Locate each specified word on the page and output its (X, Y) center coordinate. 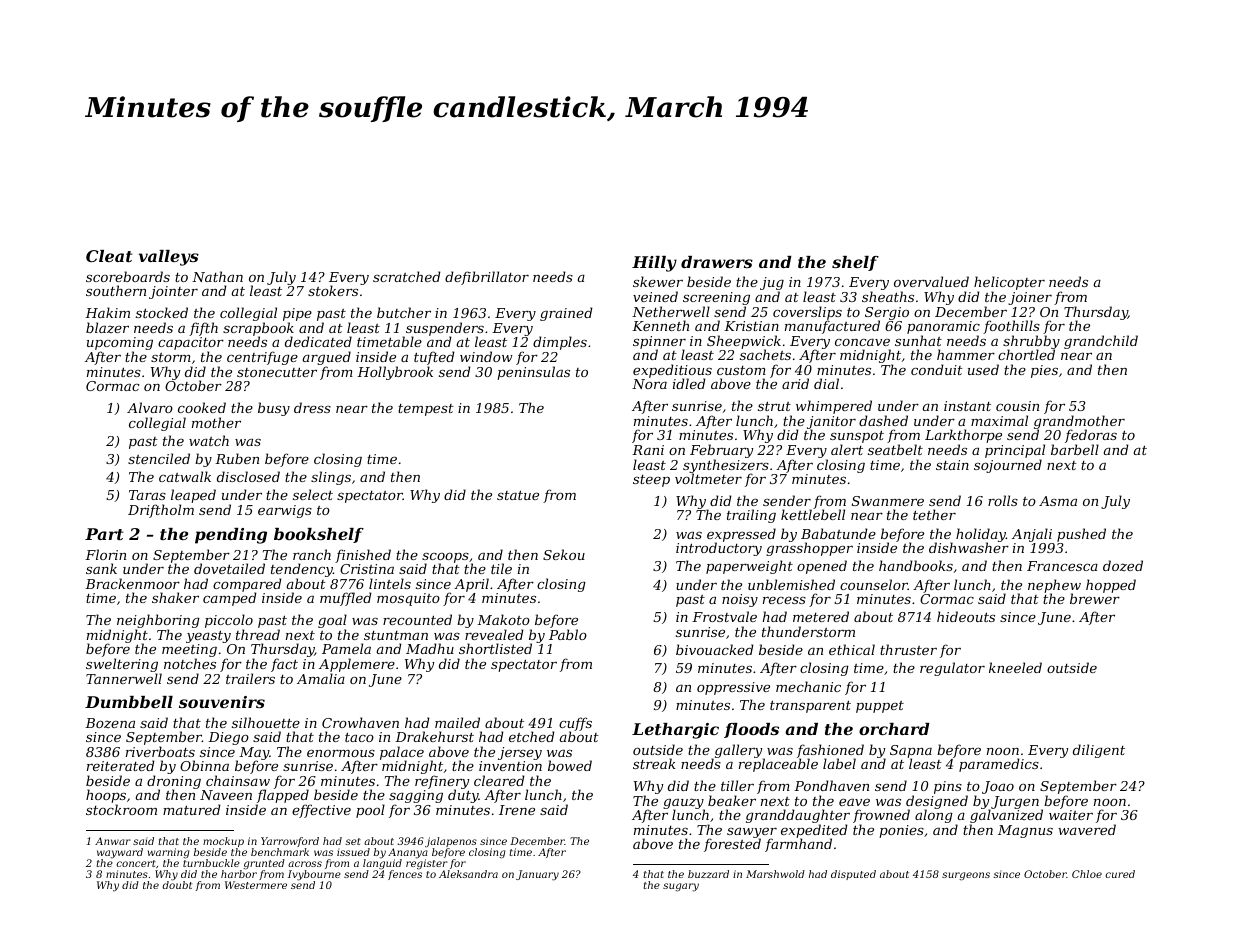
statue (518, 495)
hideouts (966, 616)
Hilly (654, 264)
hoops (106, 796)
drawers (717, 262)
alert (847, 449)
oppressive (733, 688)
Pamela (346, 648)
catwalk (185, 476)
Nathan (217, 276)
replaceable (778, 765)
